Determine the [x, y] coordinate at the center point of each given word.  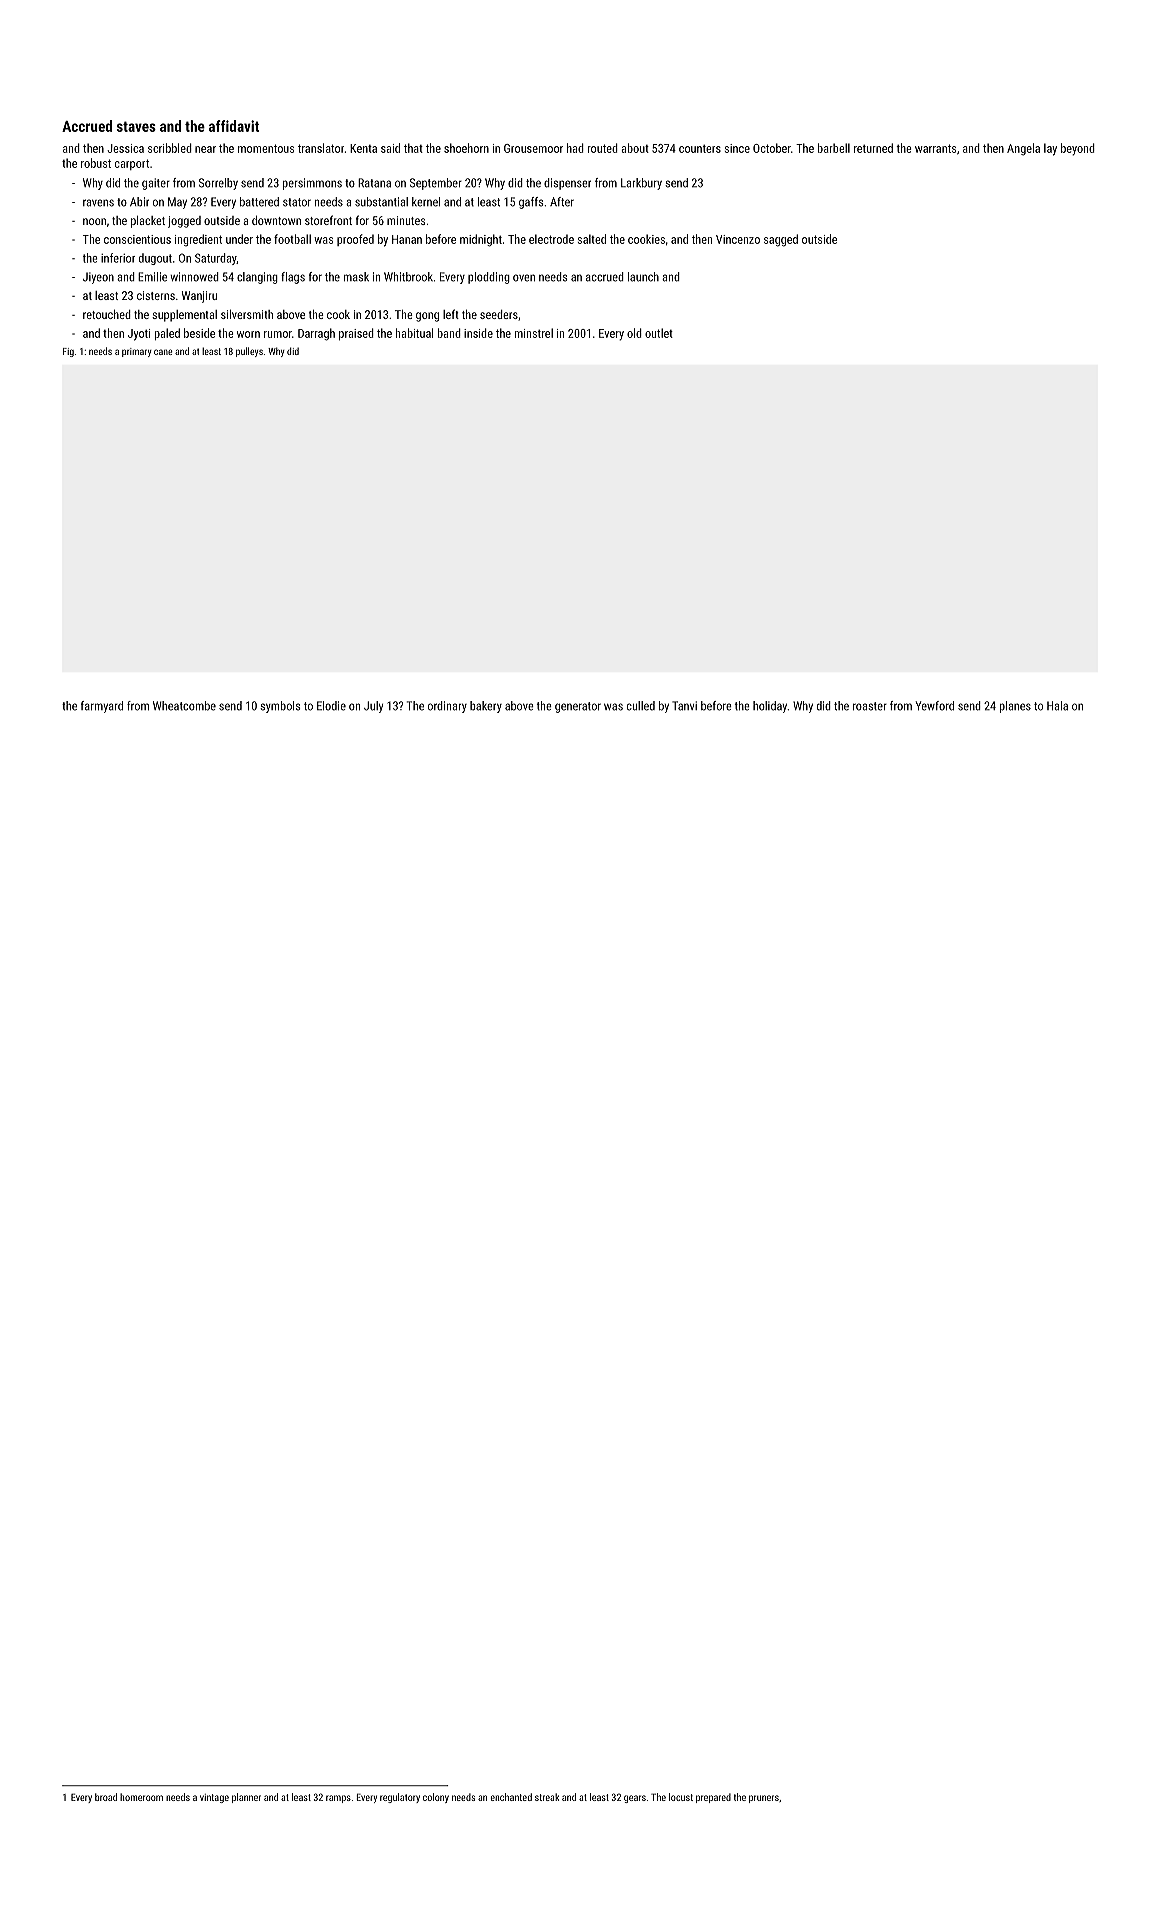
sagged [781, 240]
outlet [659, 333]
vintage [214, 1798]
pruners [764, 1799]
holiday [770, 707]
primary [136, 352]
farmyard [102, 707]
